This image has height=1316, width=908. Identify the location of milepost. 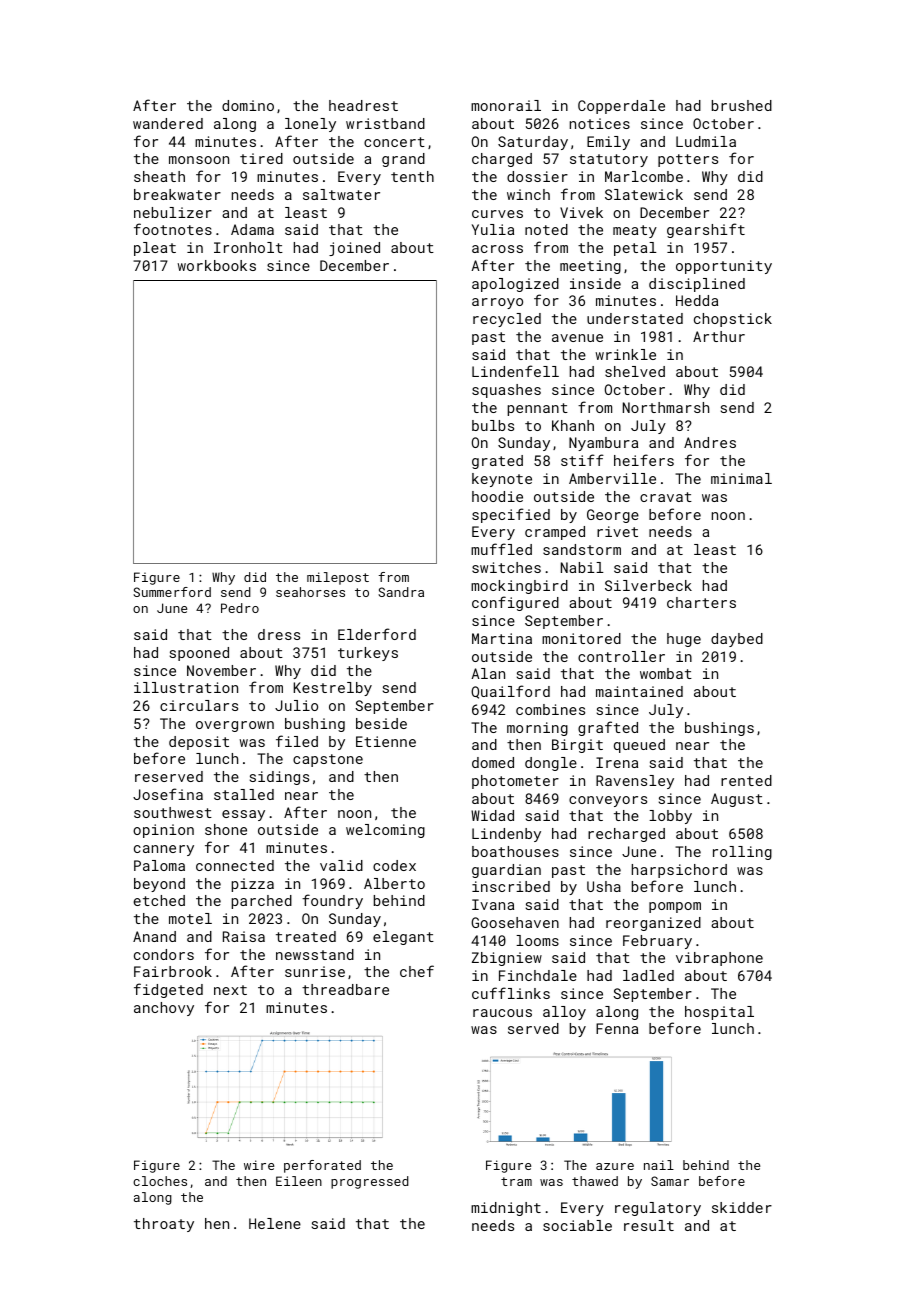
(338, 578).
